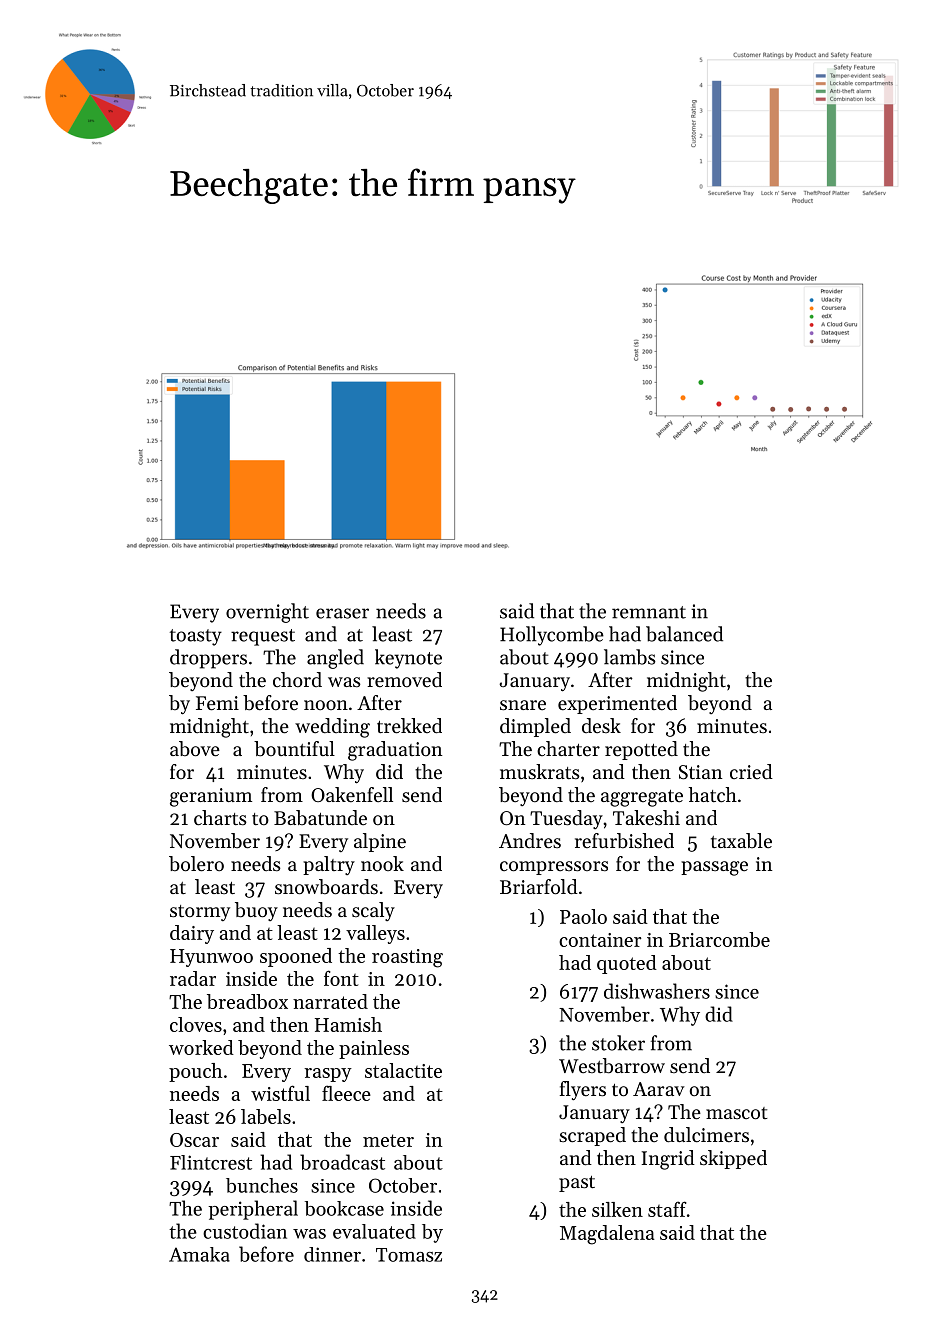 The image size is (942, 1336). I want to click on keynote, so click(408, 659).
